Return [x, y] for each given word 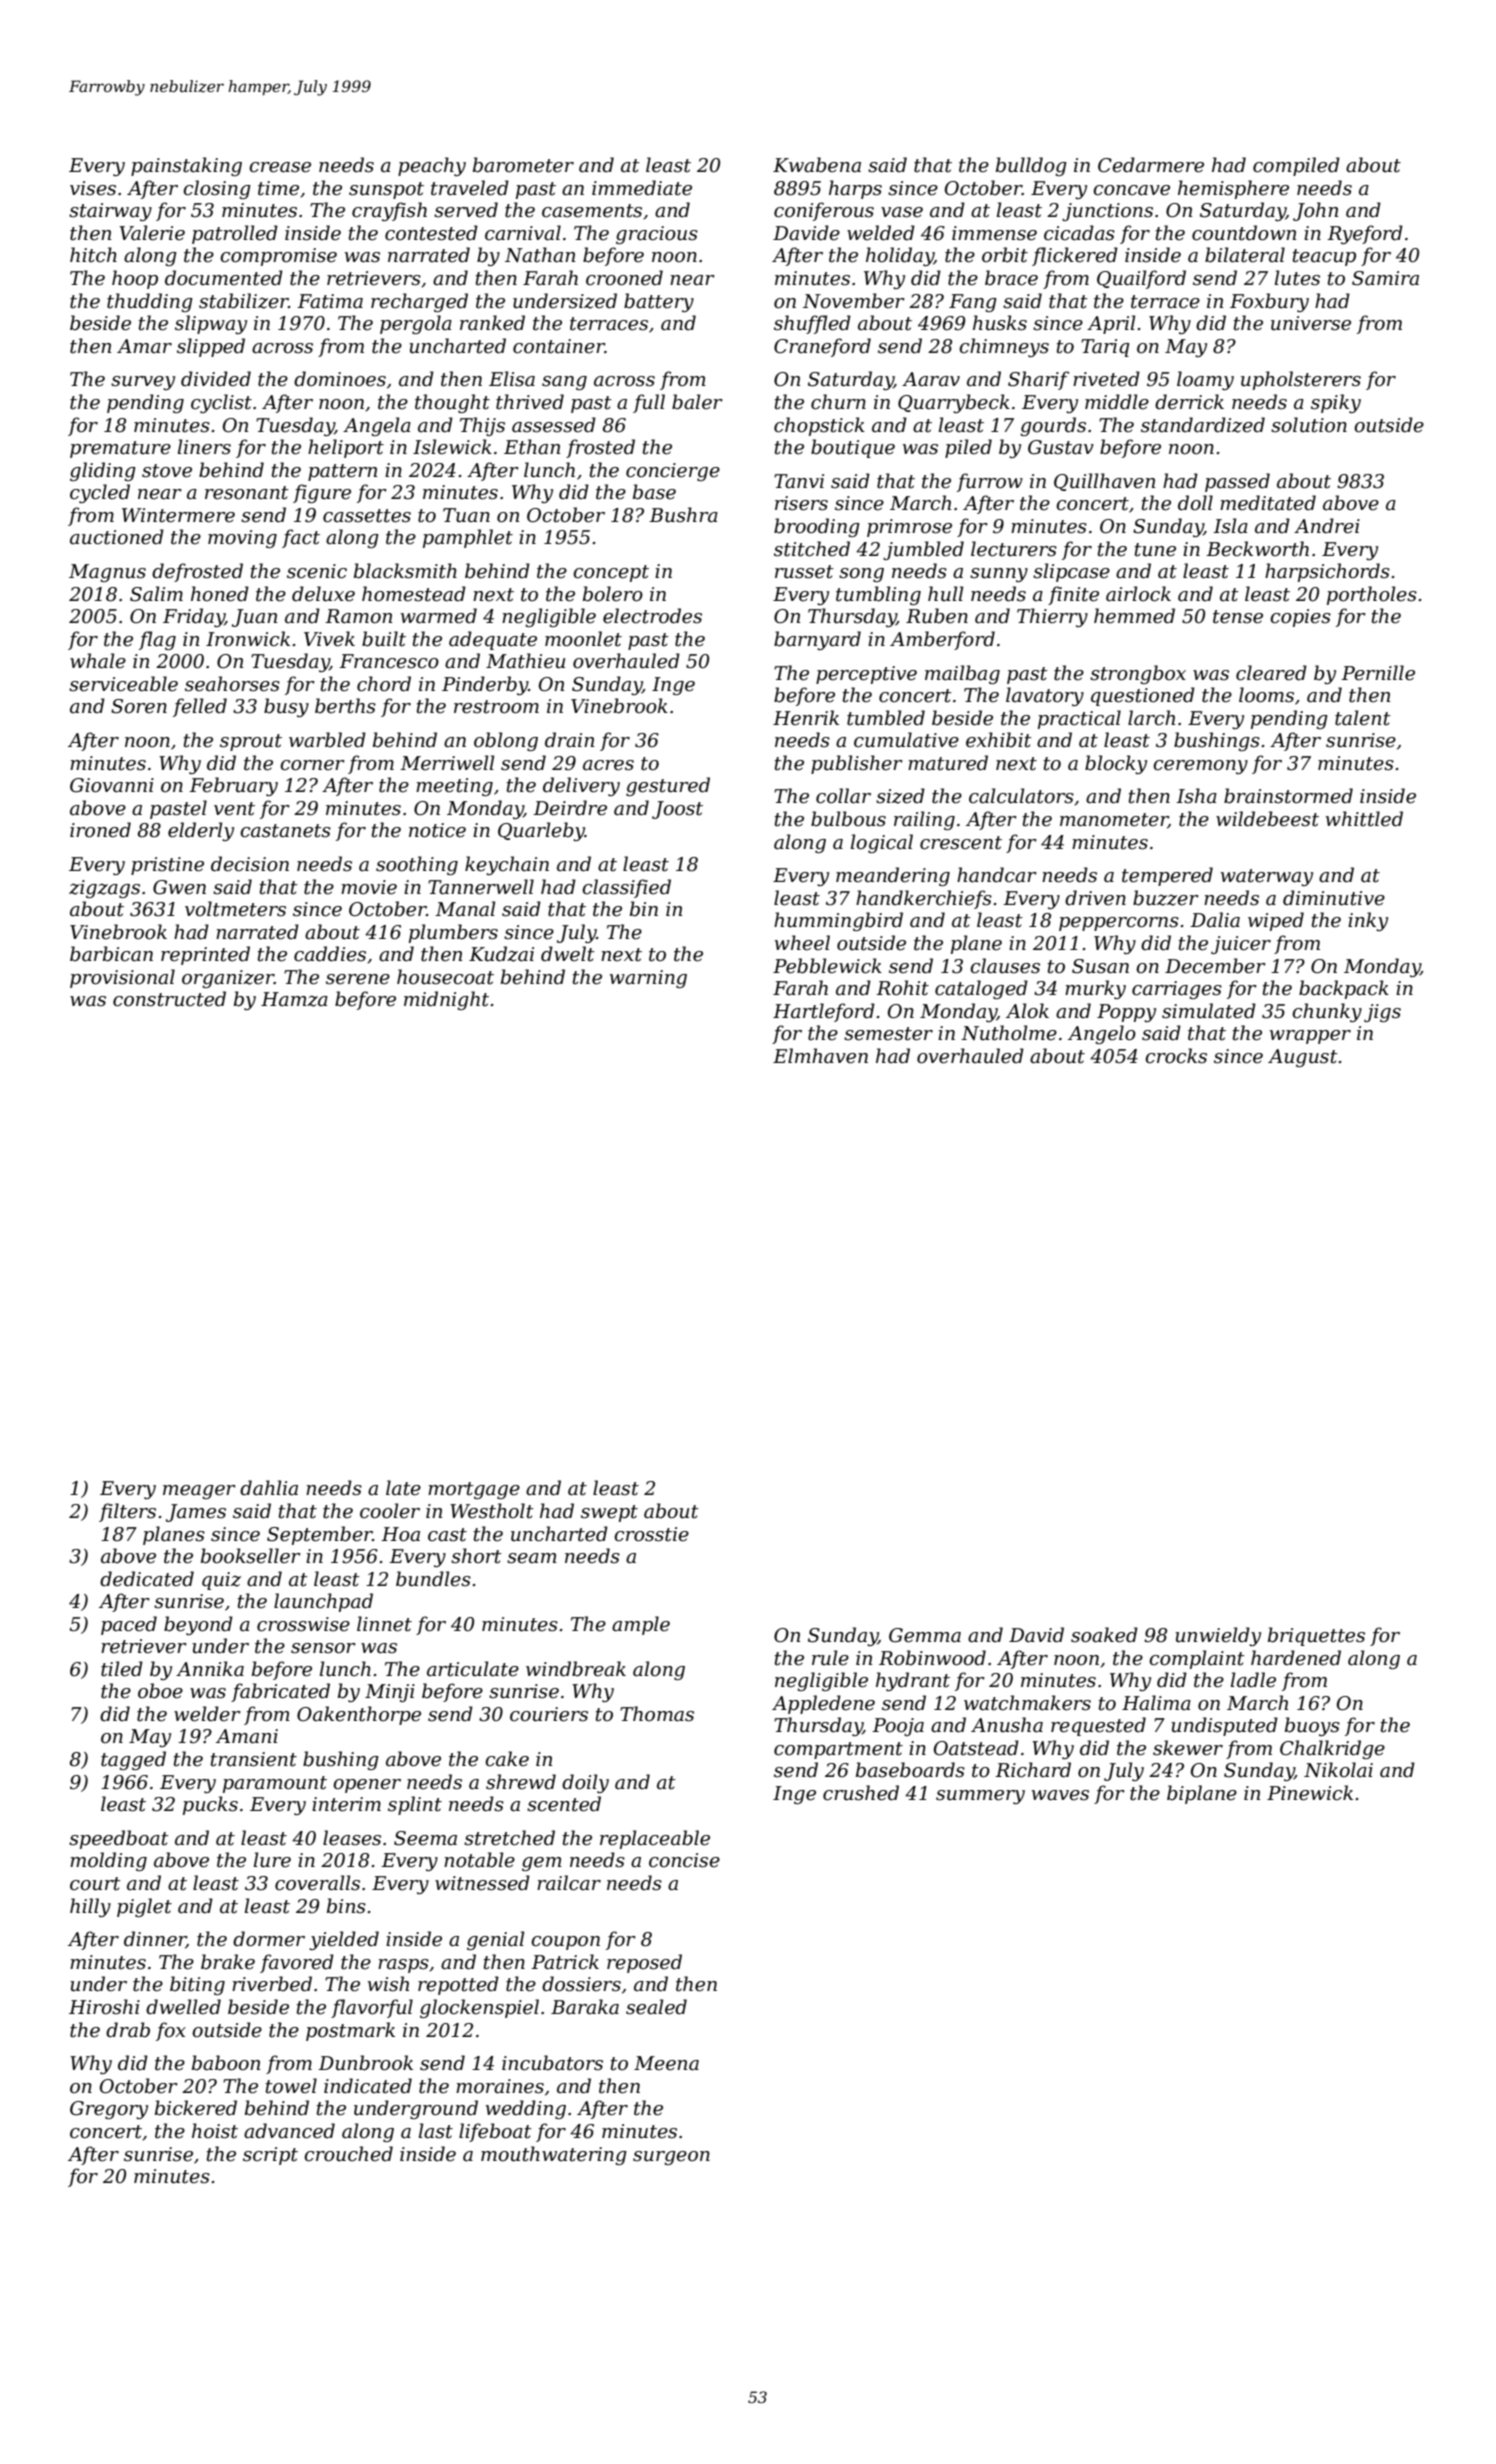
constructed [169, 999]
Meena [666, 2063]
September [320, 1535]
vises [93, 188]
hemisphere [1233, 189]
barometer [523, 165]
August [1303, 1058]
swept [609, 1513]
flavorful [372, 2008]
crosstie [651, 1534]
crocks [1176, 1056]
